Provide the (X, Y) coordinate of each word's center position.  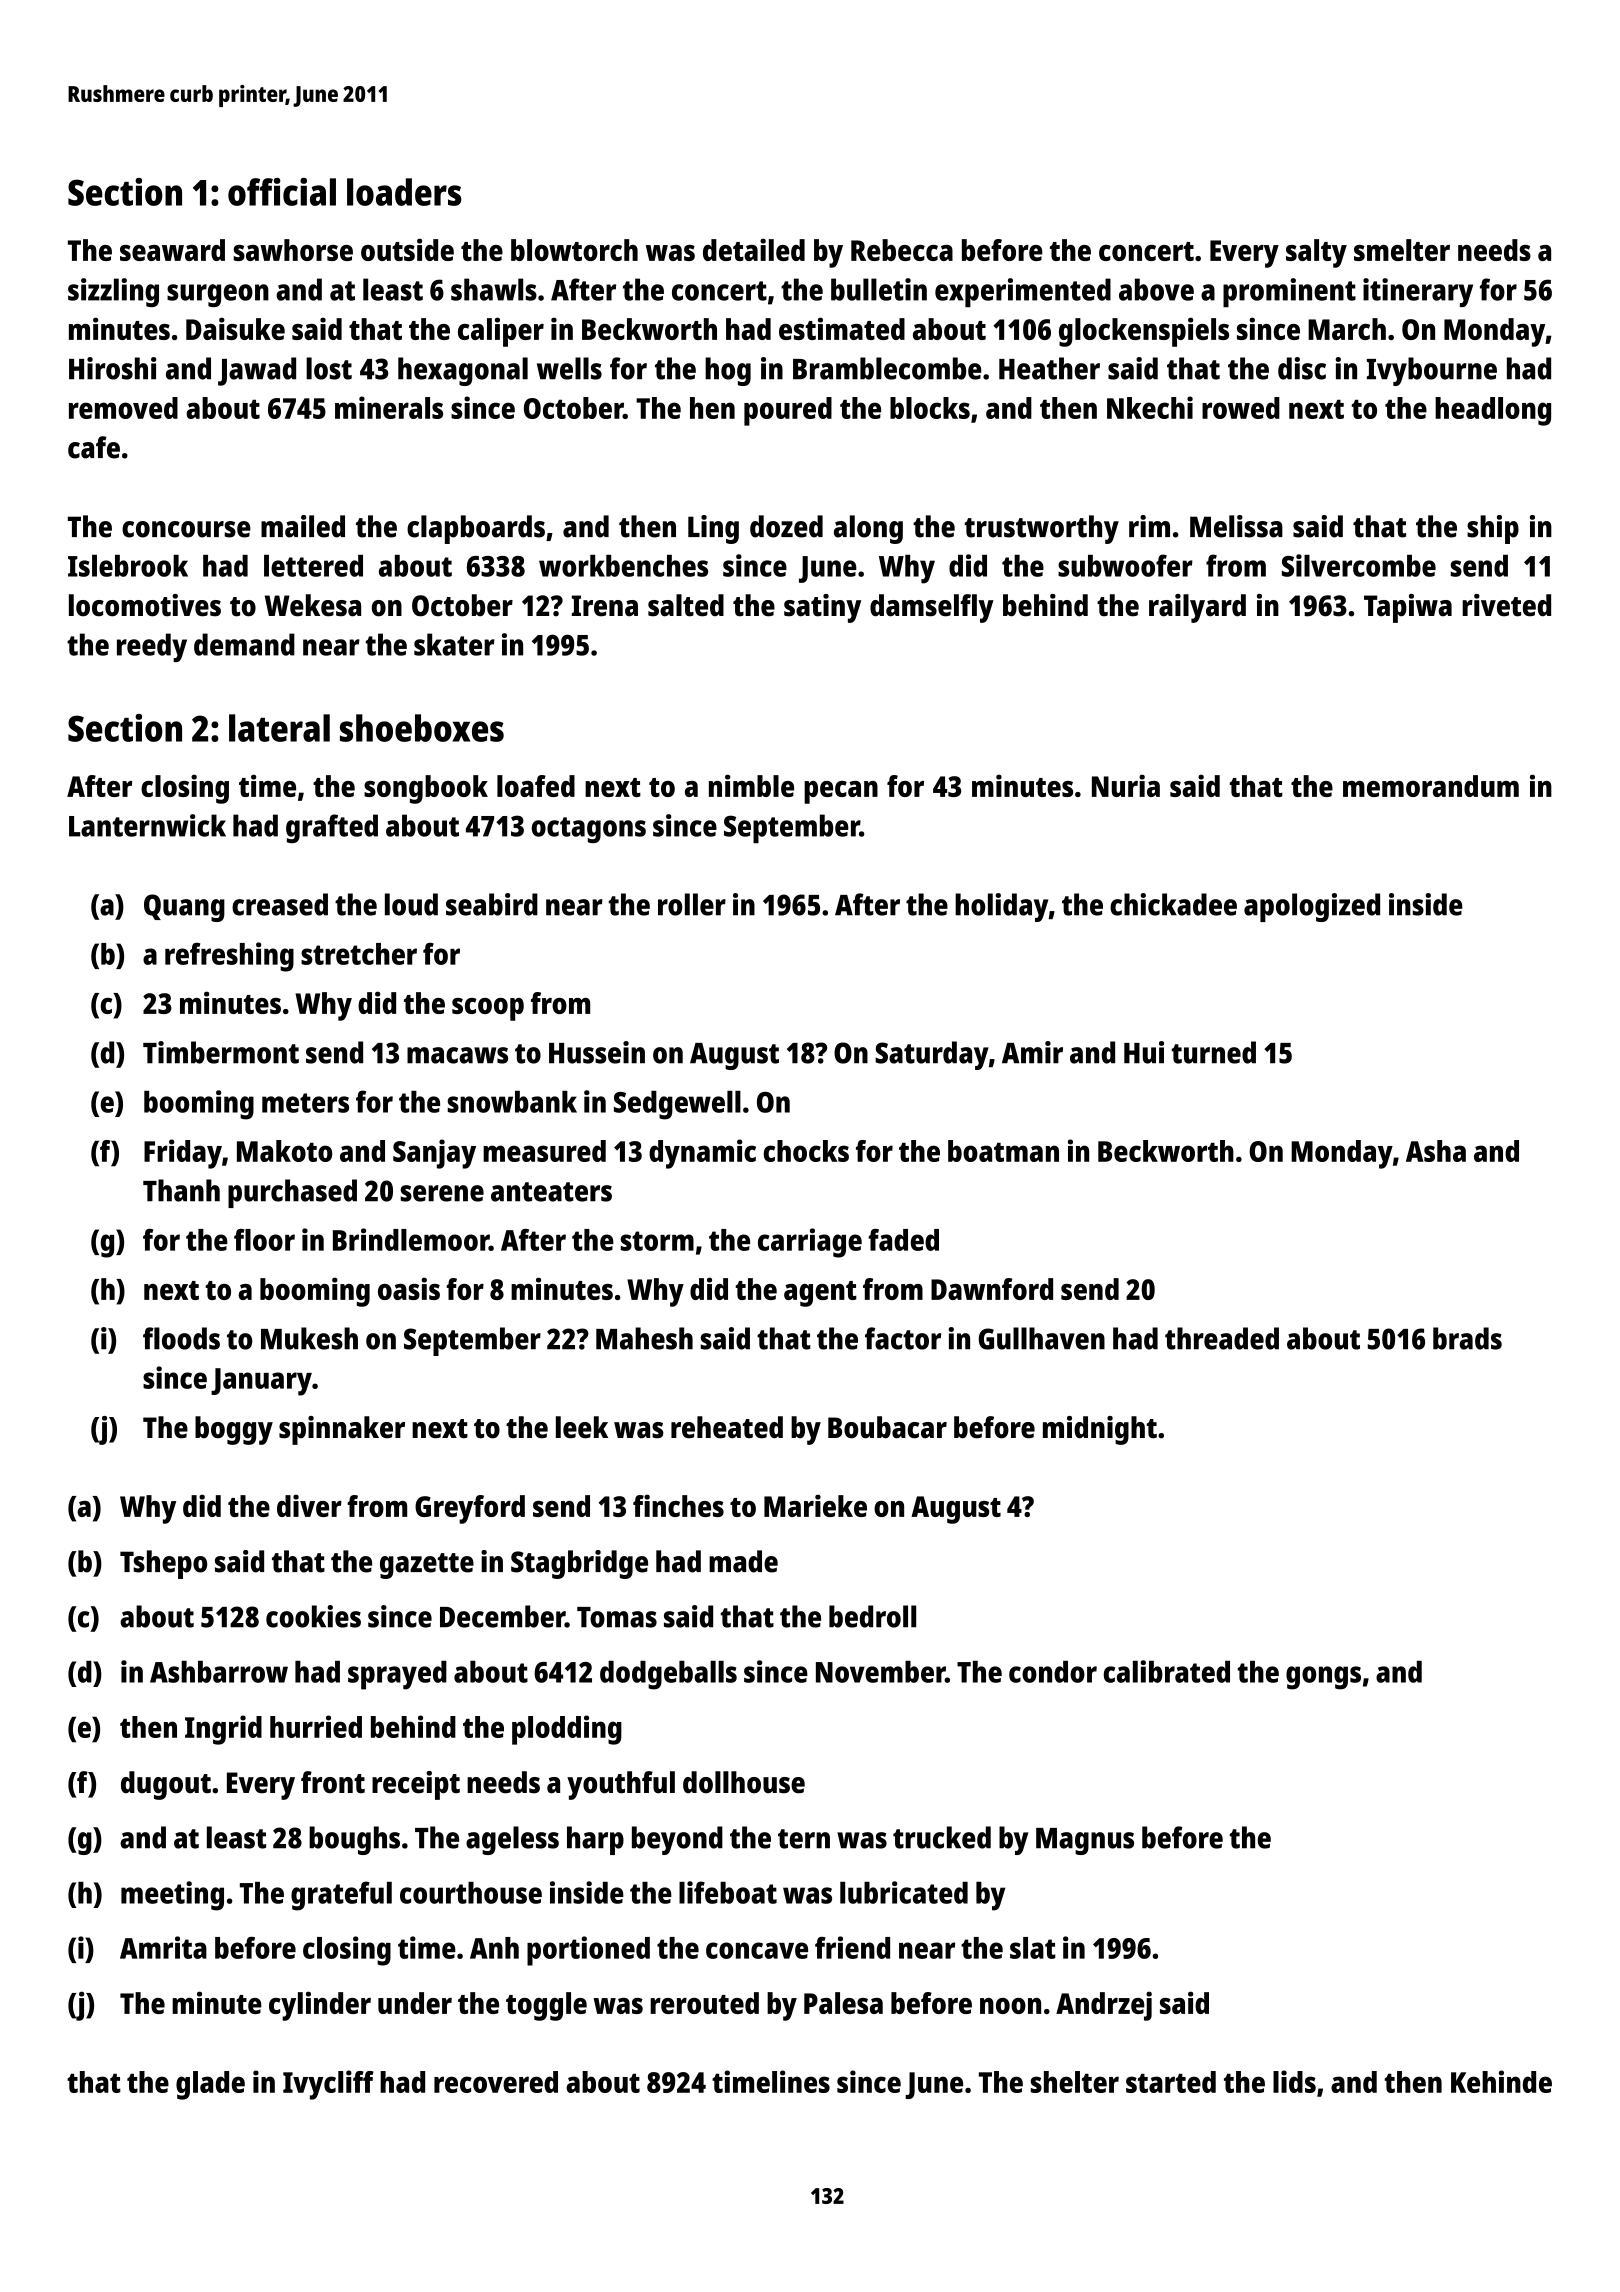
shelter (1075, 2082)
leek (582, 1427)
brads (1467, 1338)
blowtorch (574, 250)
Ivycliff (328, 2085)
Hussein (597, 1052)
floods (181, 1338)
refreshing (229, 957)
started (1171, 2082)
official (282, 192)
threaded (1222, 1338)
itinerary (1418, 292)
